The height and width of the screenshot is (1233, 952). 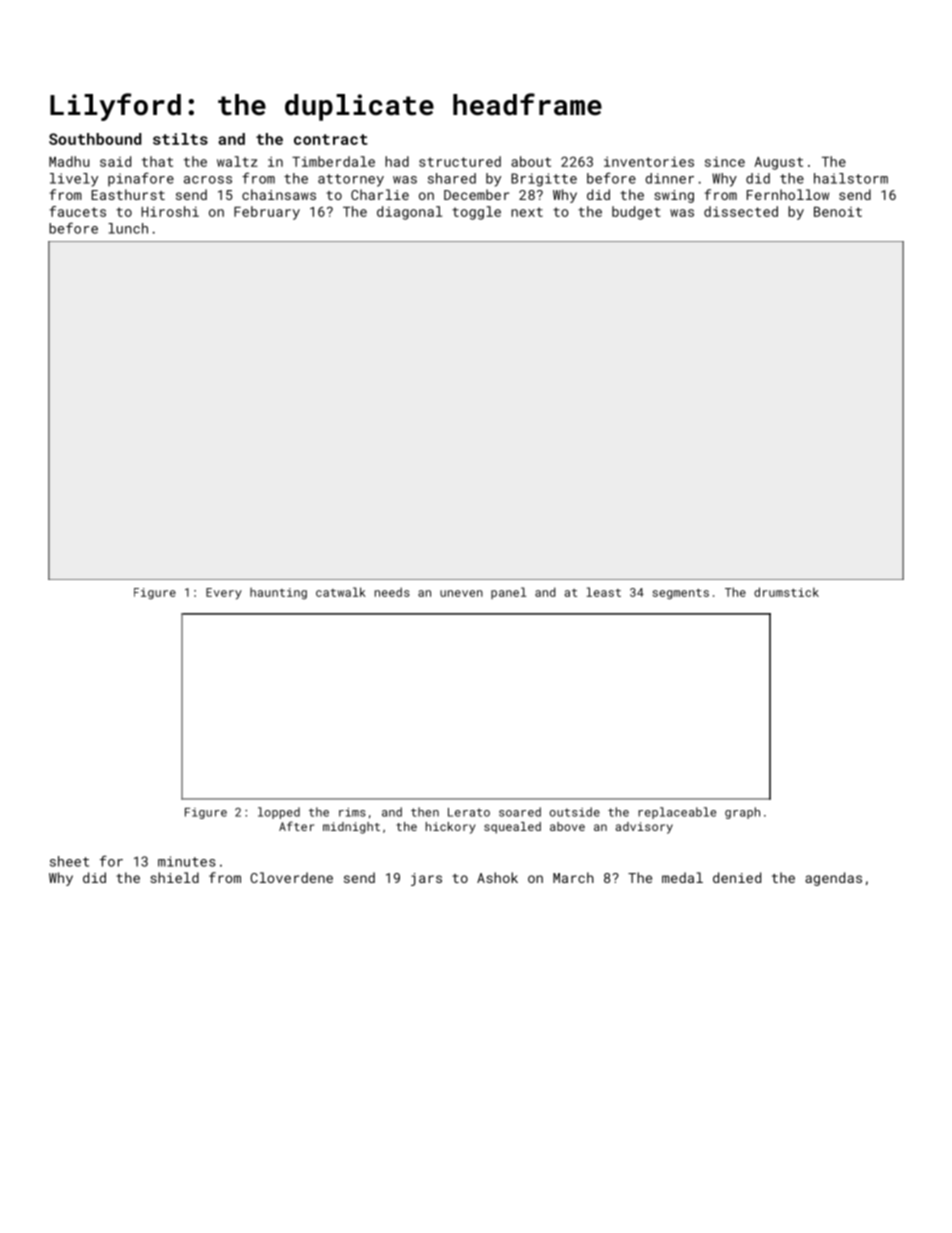 What do you see at coordinates (278, 593) in the screenshot?
I see `haunting` at bounding box center [278, 593].
